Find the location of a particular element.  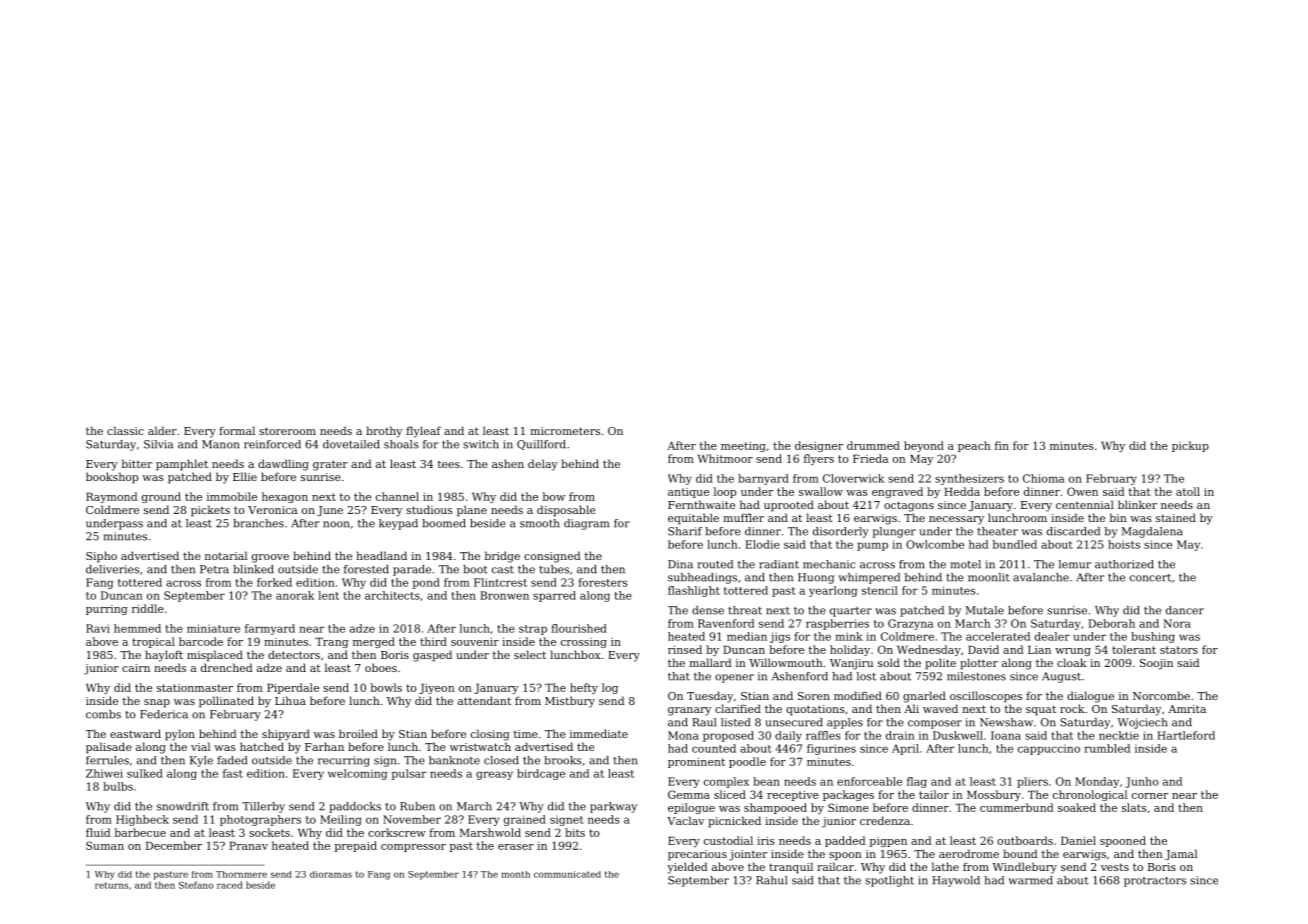

Bronwen is located at coordinates (504, 595).
